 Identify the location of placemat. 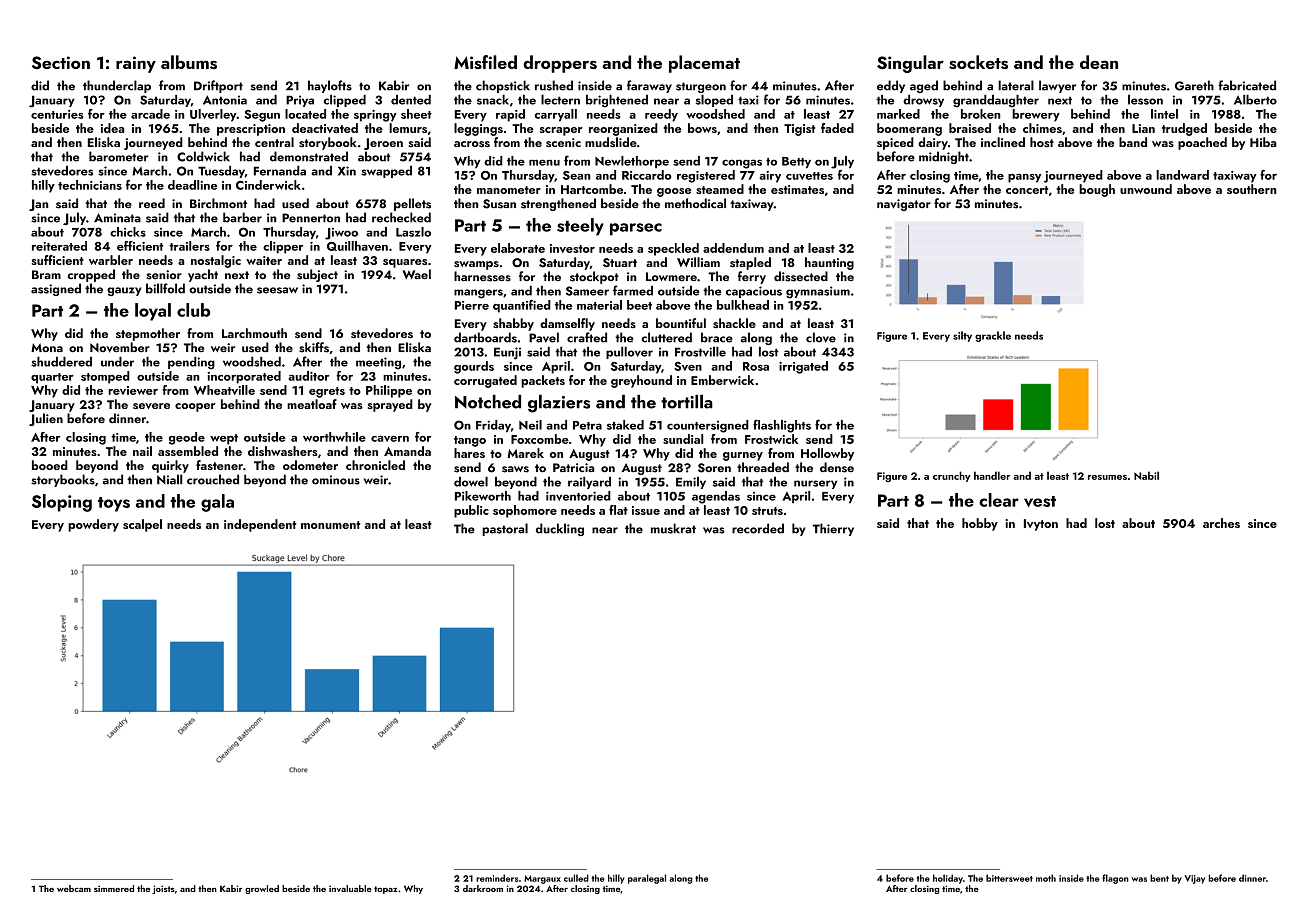
(704, 64).
